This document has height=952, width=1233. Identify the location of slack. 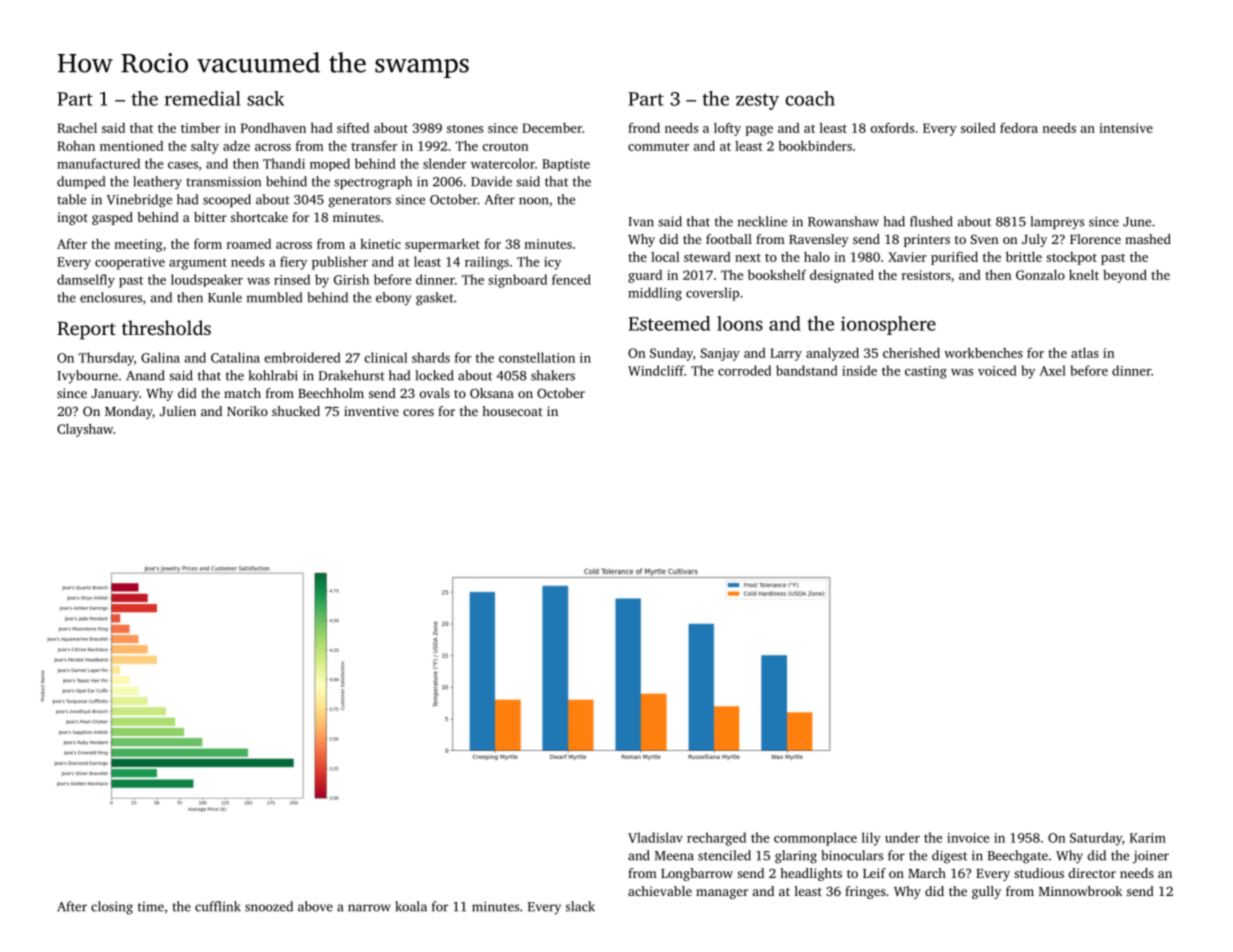
(580, 906).
